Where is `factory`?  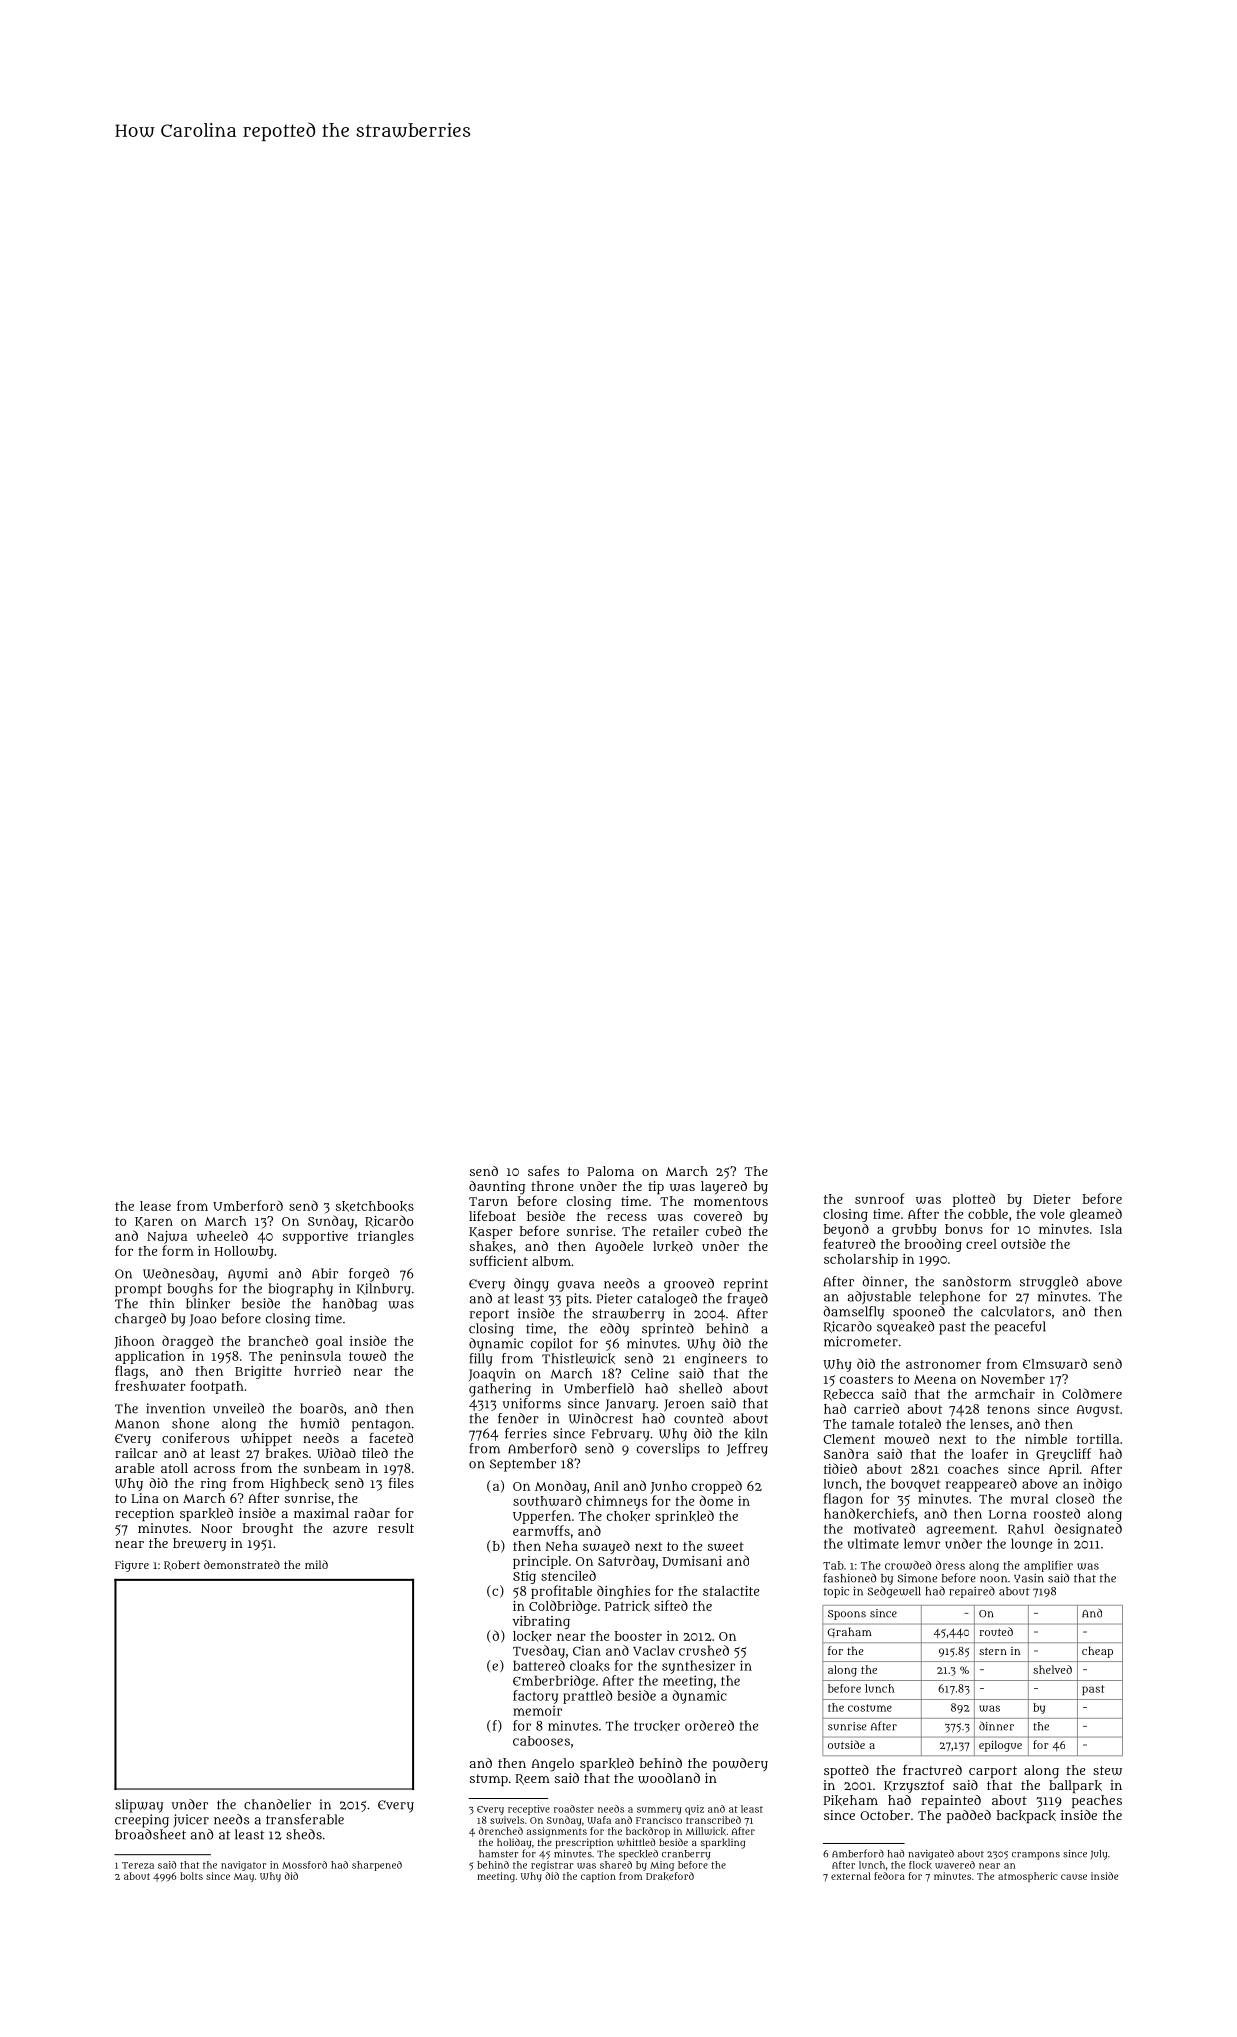
factory is located at coordinates (535, 1697).
